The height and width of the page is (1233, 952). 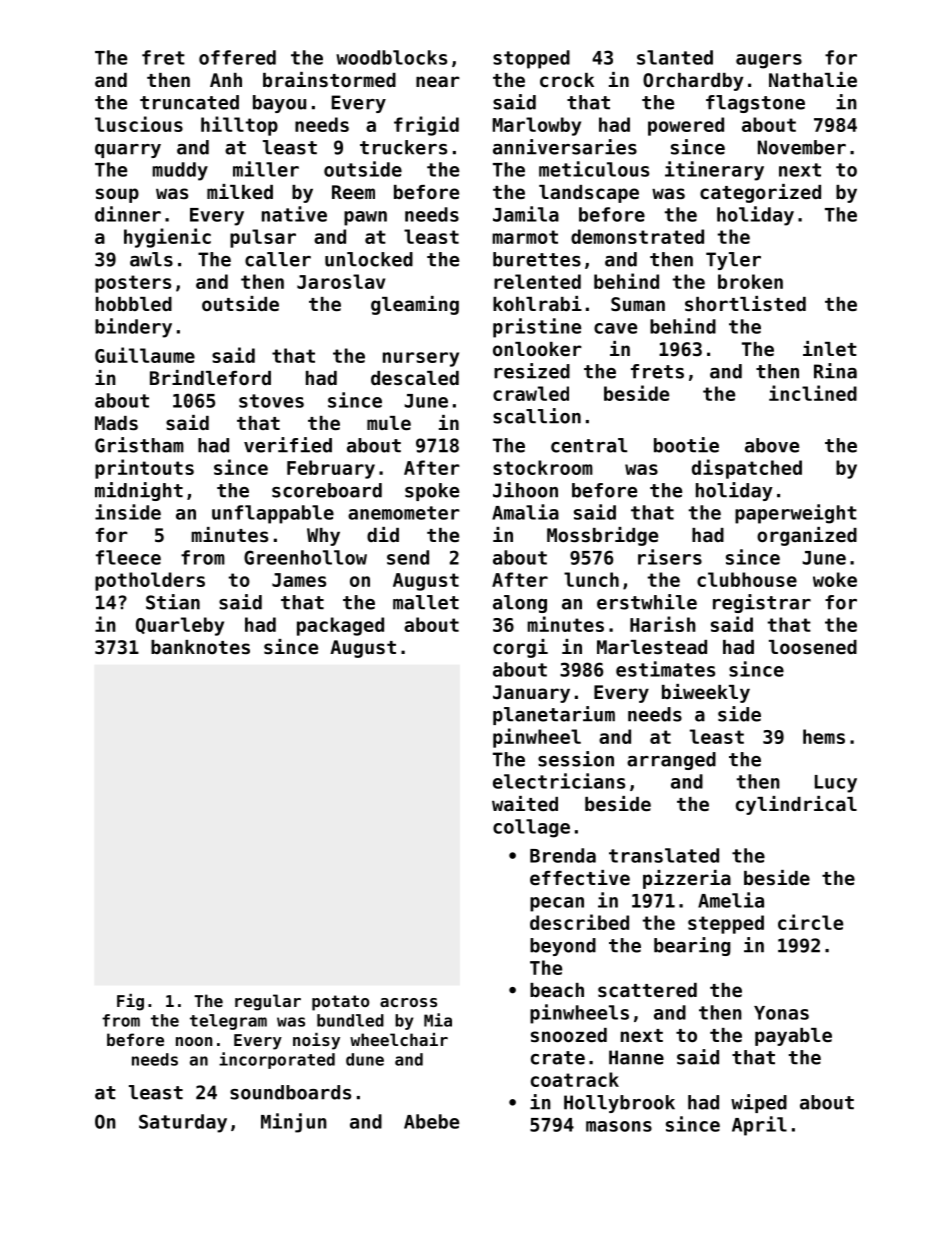 I want to click on milked, so click(x=240, y=191).
